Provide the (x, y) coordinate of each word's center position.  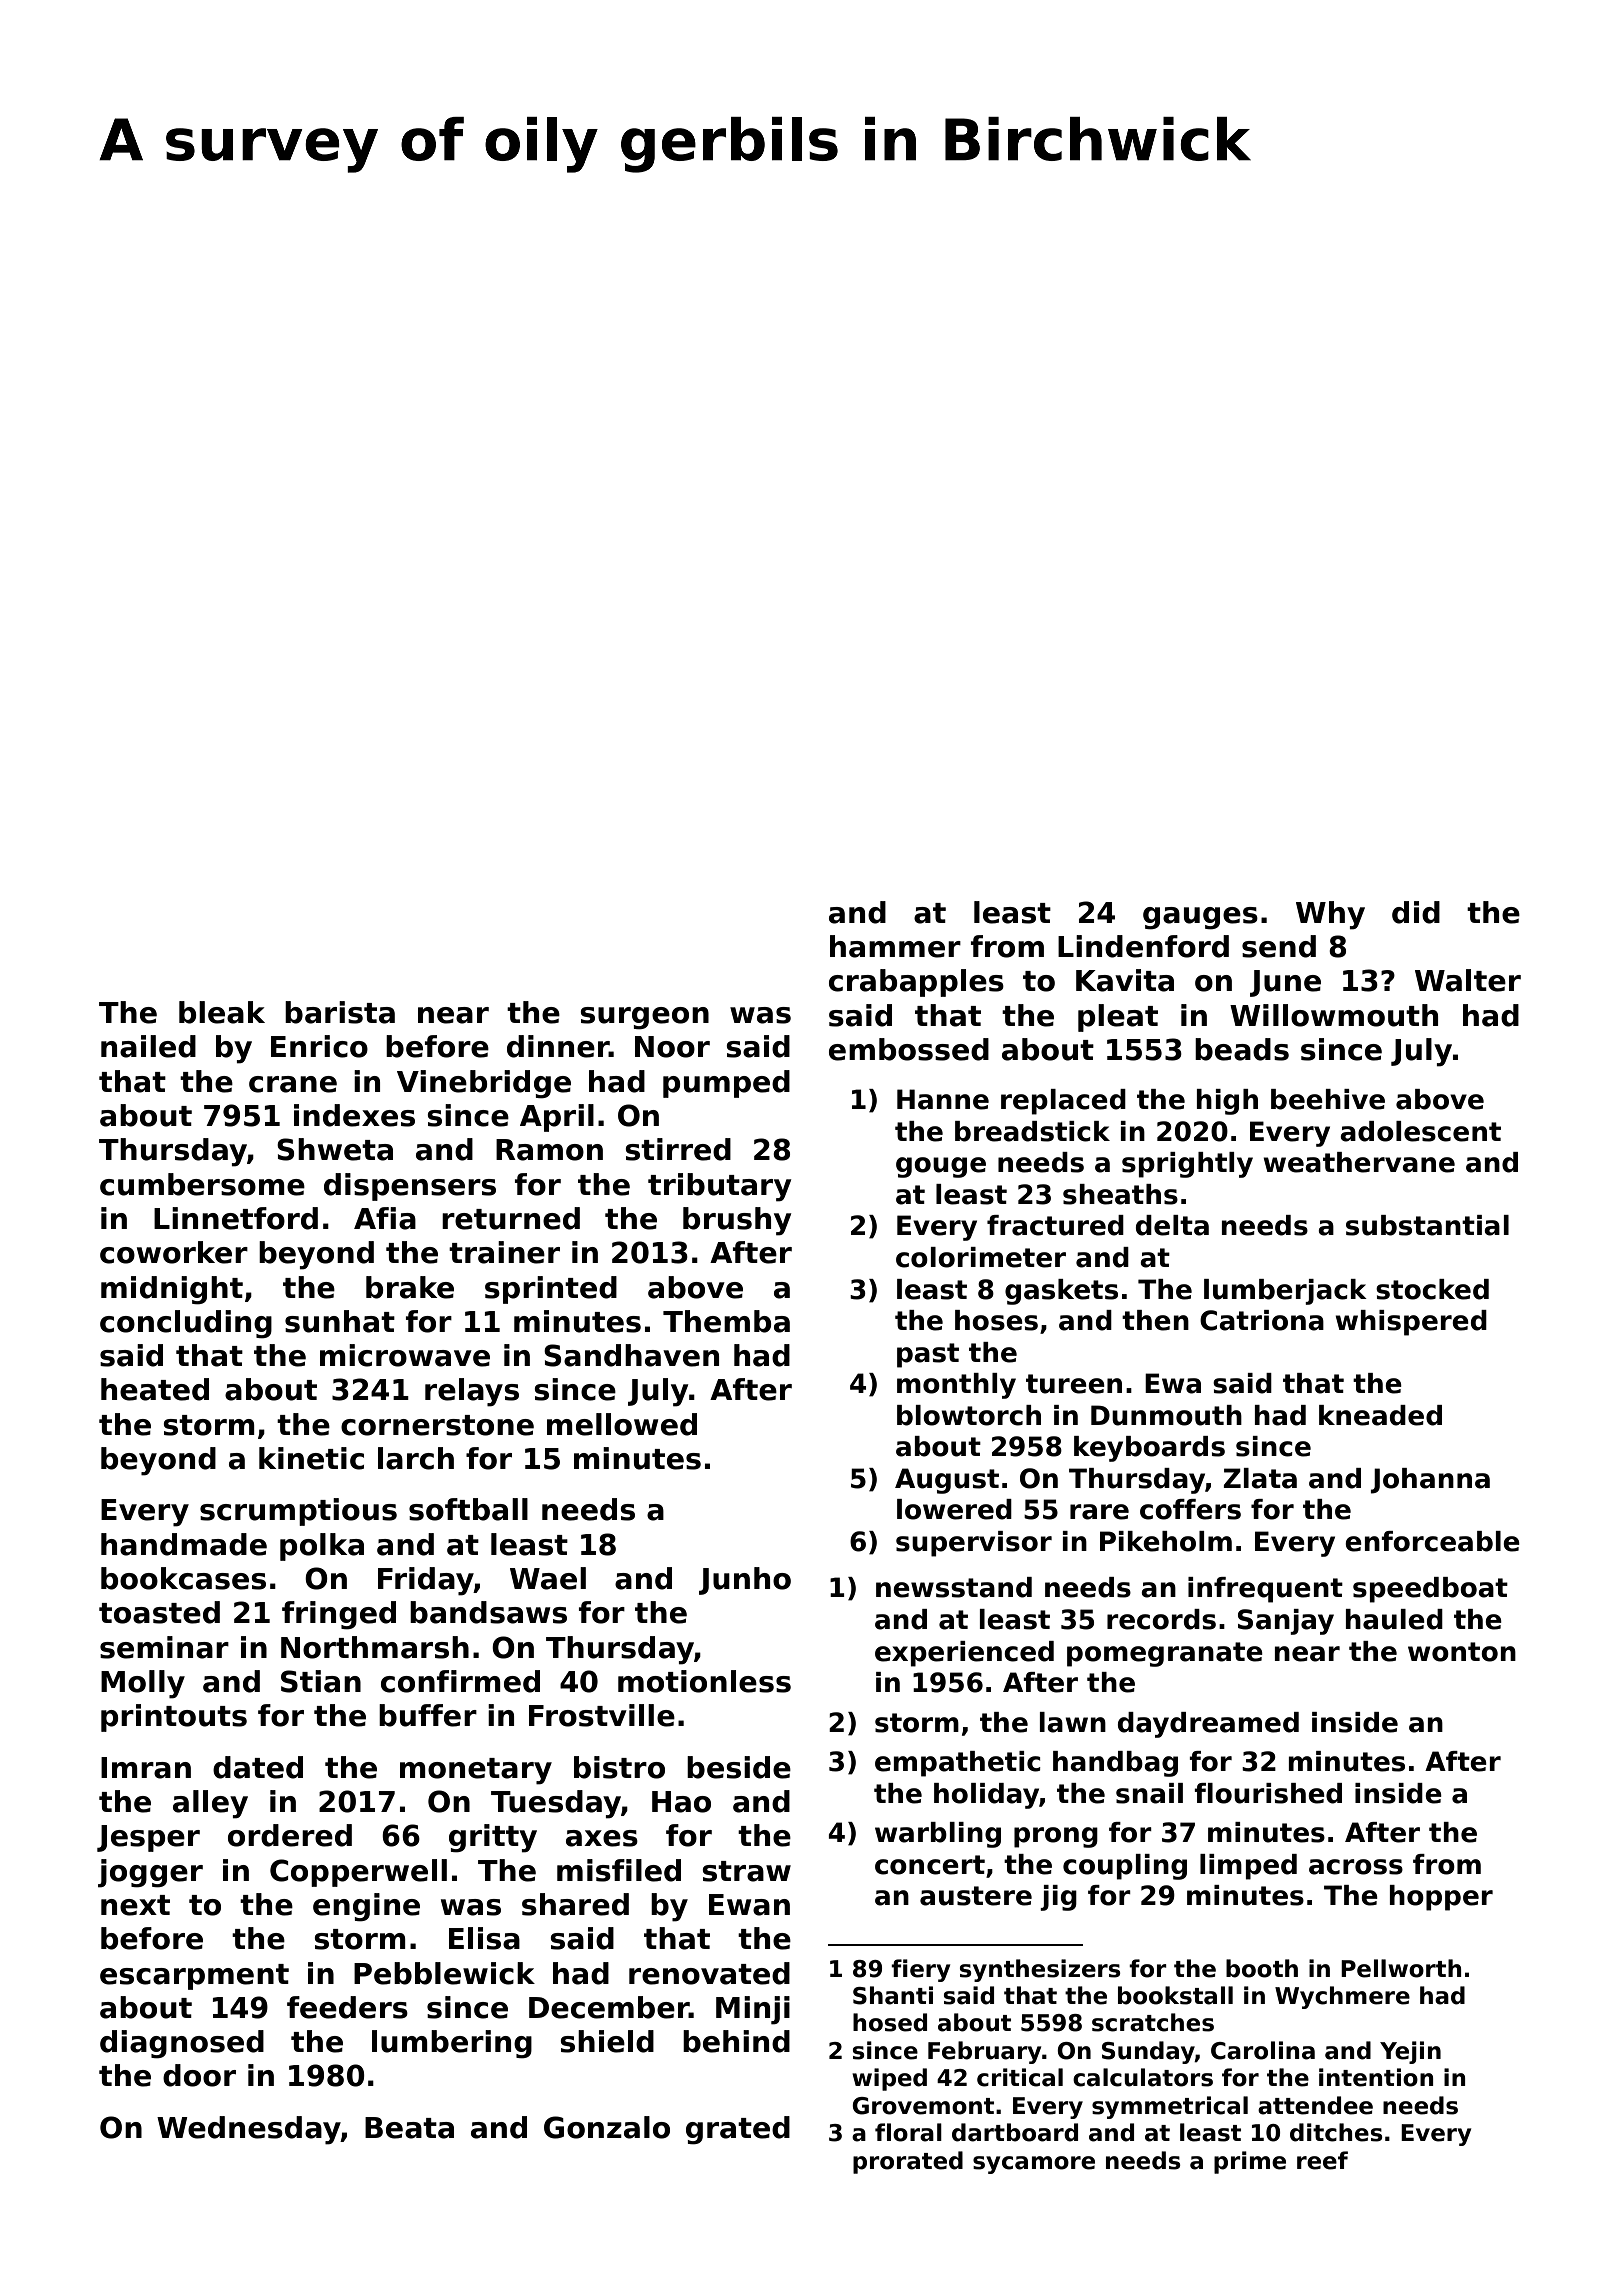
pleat (1118, 1018)
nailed (148, 1046)
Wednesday (249, 2130)
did (1416, 912)
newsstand (954, 1587)
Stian (321, 1681)
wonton (1462, 1652)
